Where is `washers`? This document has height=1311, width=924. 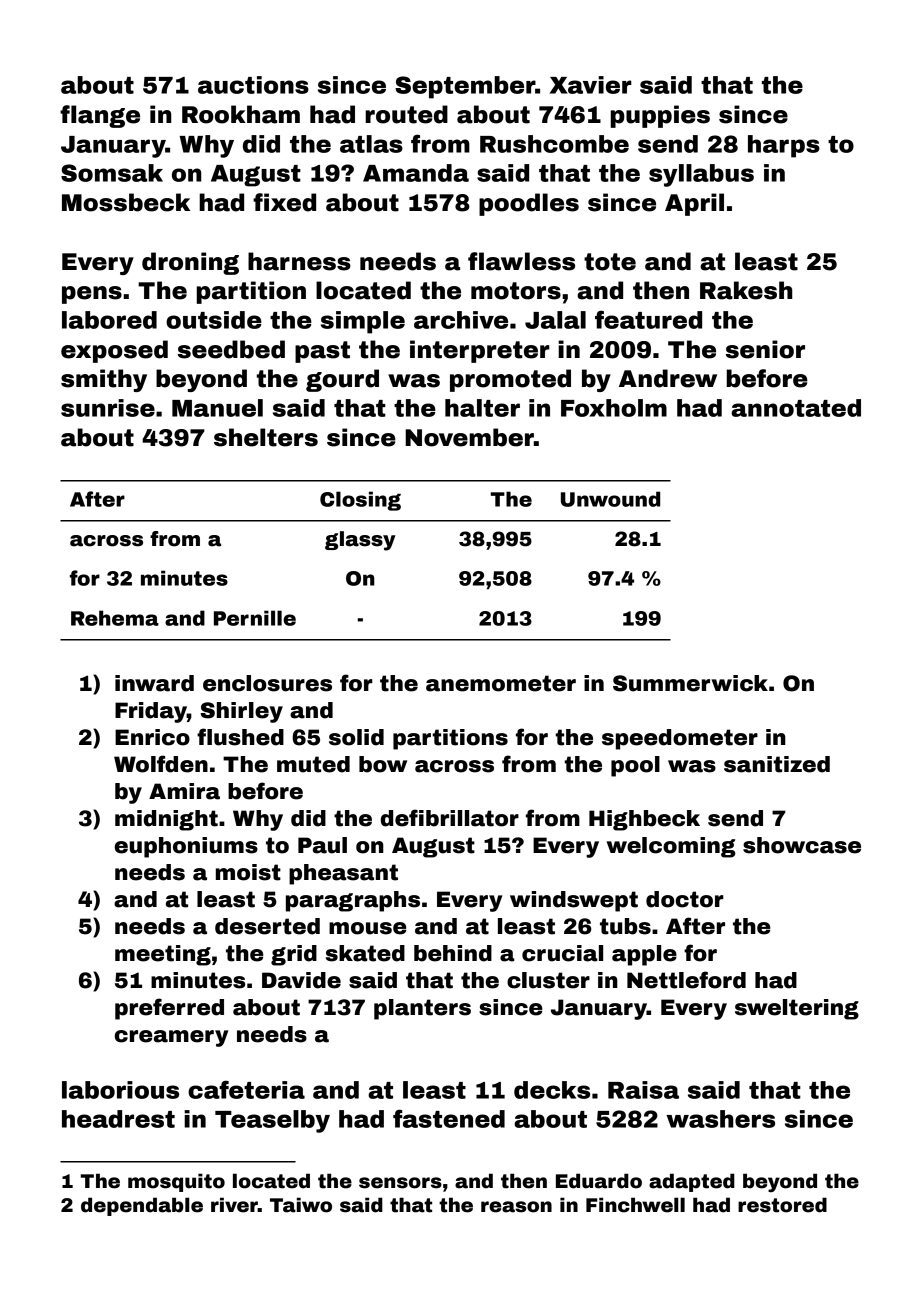 washers is located at coordinates (720, 1119).
